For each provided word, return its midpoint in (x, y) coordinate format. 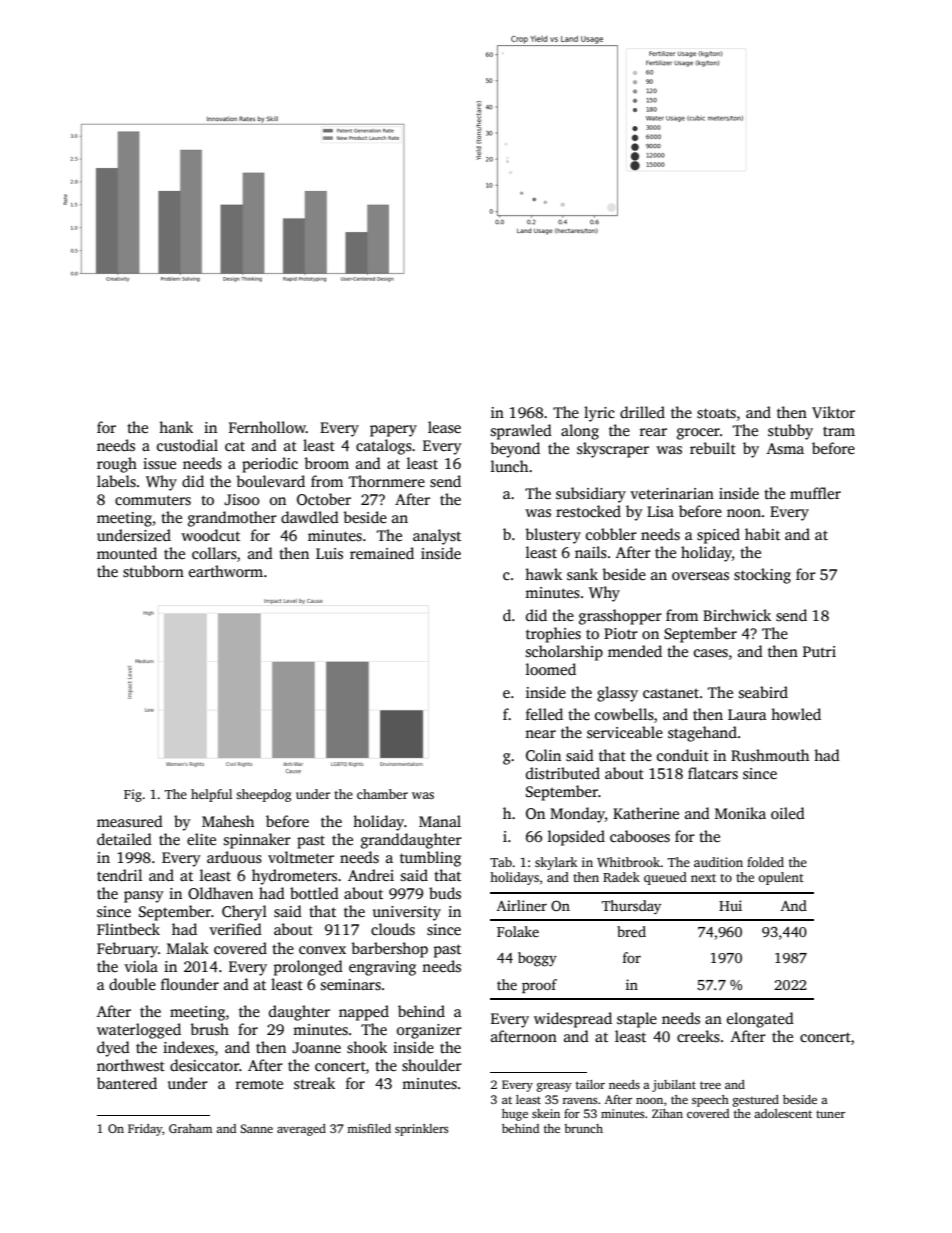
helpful (211, 795)
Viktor (833, 412)
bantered (127, 1083)
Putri (819, 651)
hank (176, 427)
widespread (573, 1020)
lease (444, 427)
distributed (563, 773)
